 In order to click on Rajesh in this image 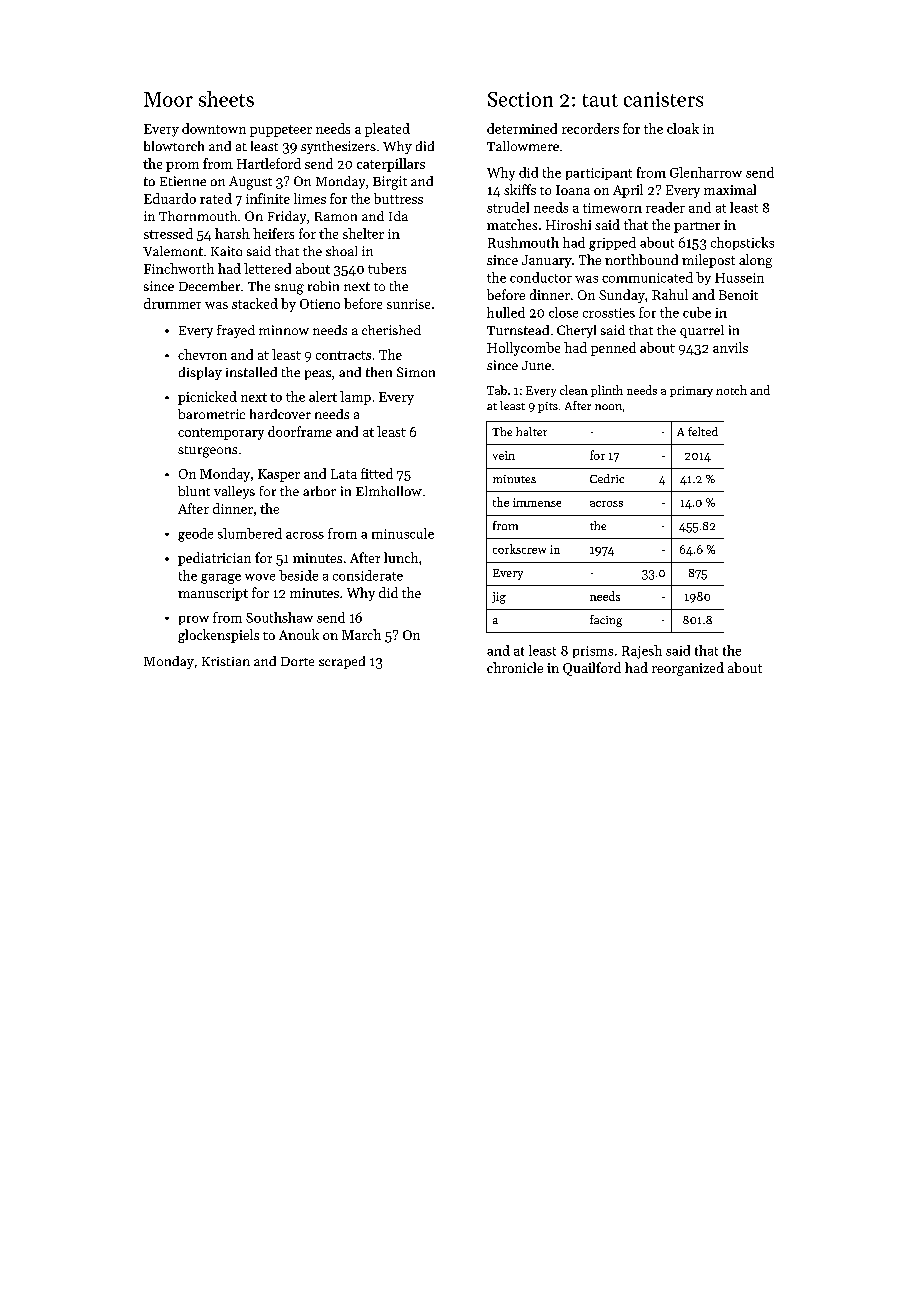, I will do `click(642, 652)`.
